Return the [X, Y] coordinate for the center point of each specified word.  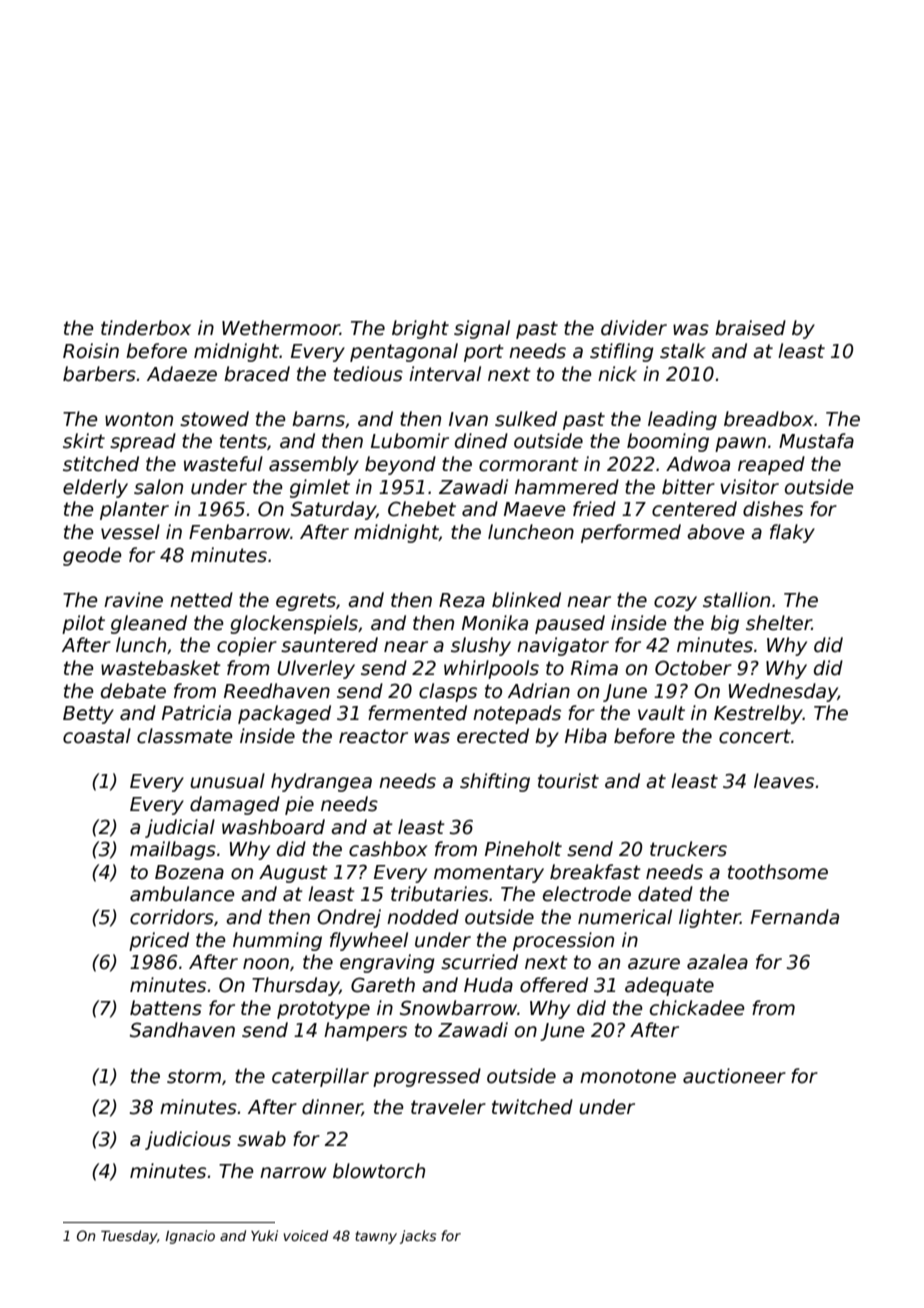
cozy [675, 603]
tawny [376, 1237]
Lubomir [410, 441]
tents [243, 441]
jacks [418, 1237]
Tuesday [129, 1237]
